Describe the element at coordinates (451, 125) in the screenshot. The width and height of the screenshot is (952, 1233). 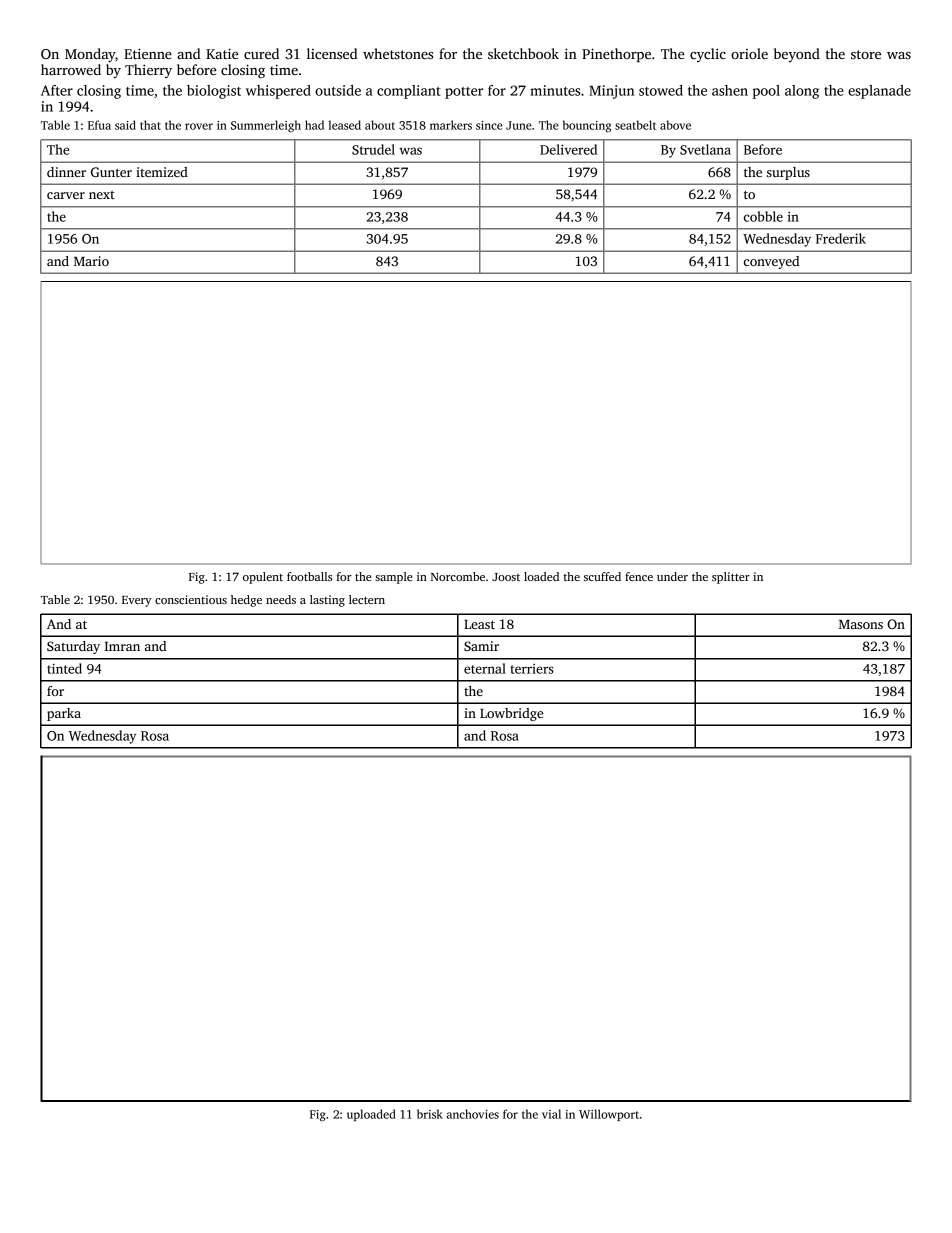
I see `markers` at that location.
